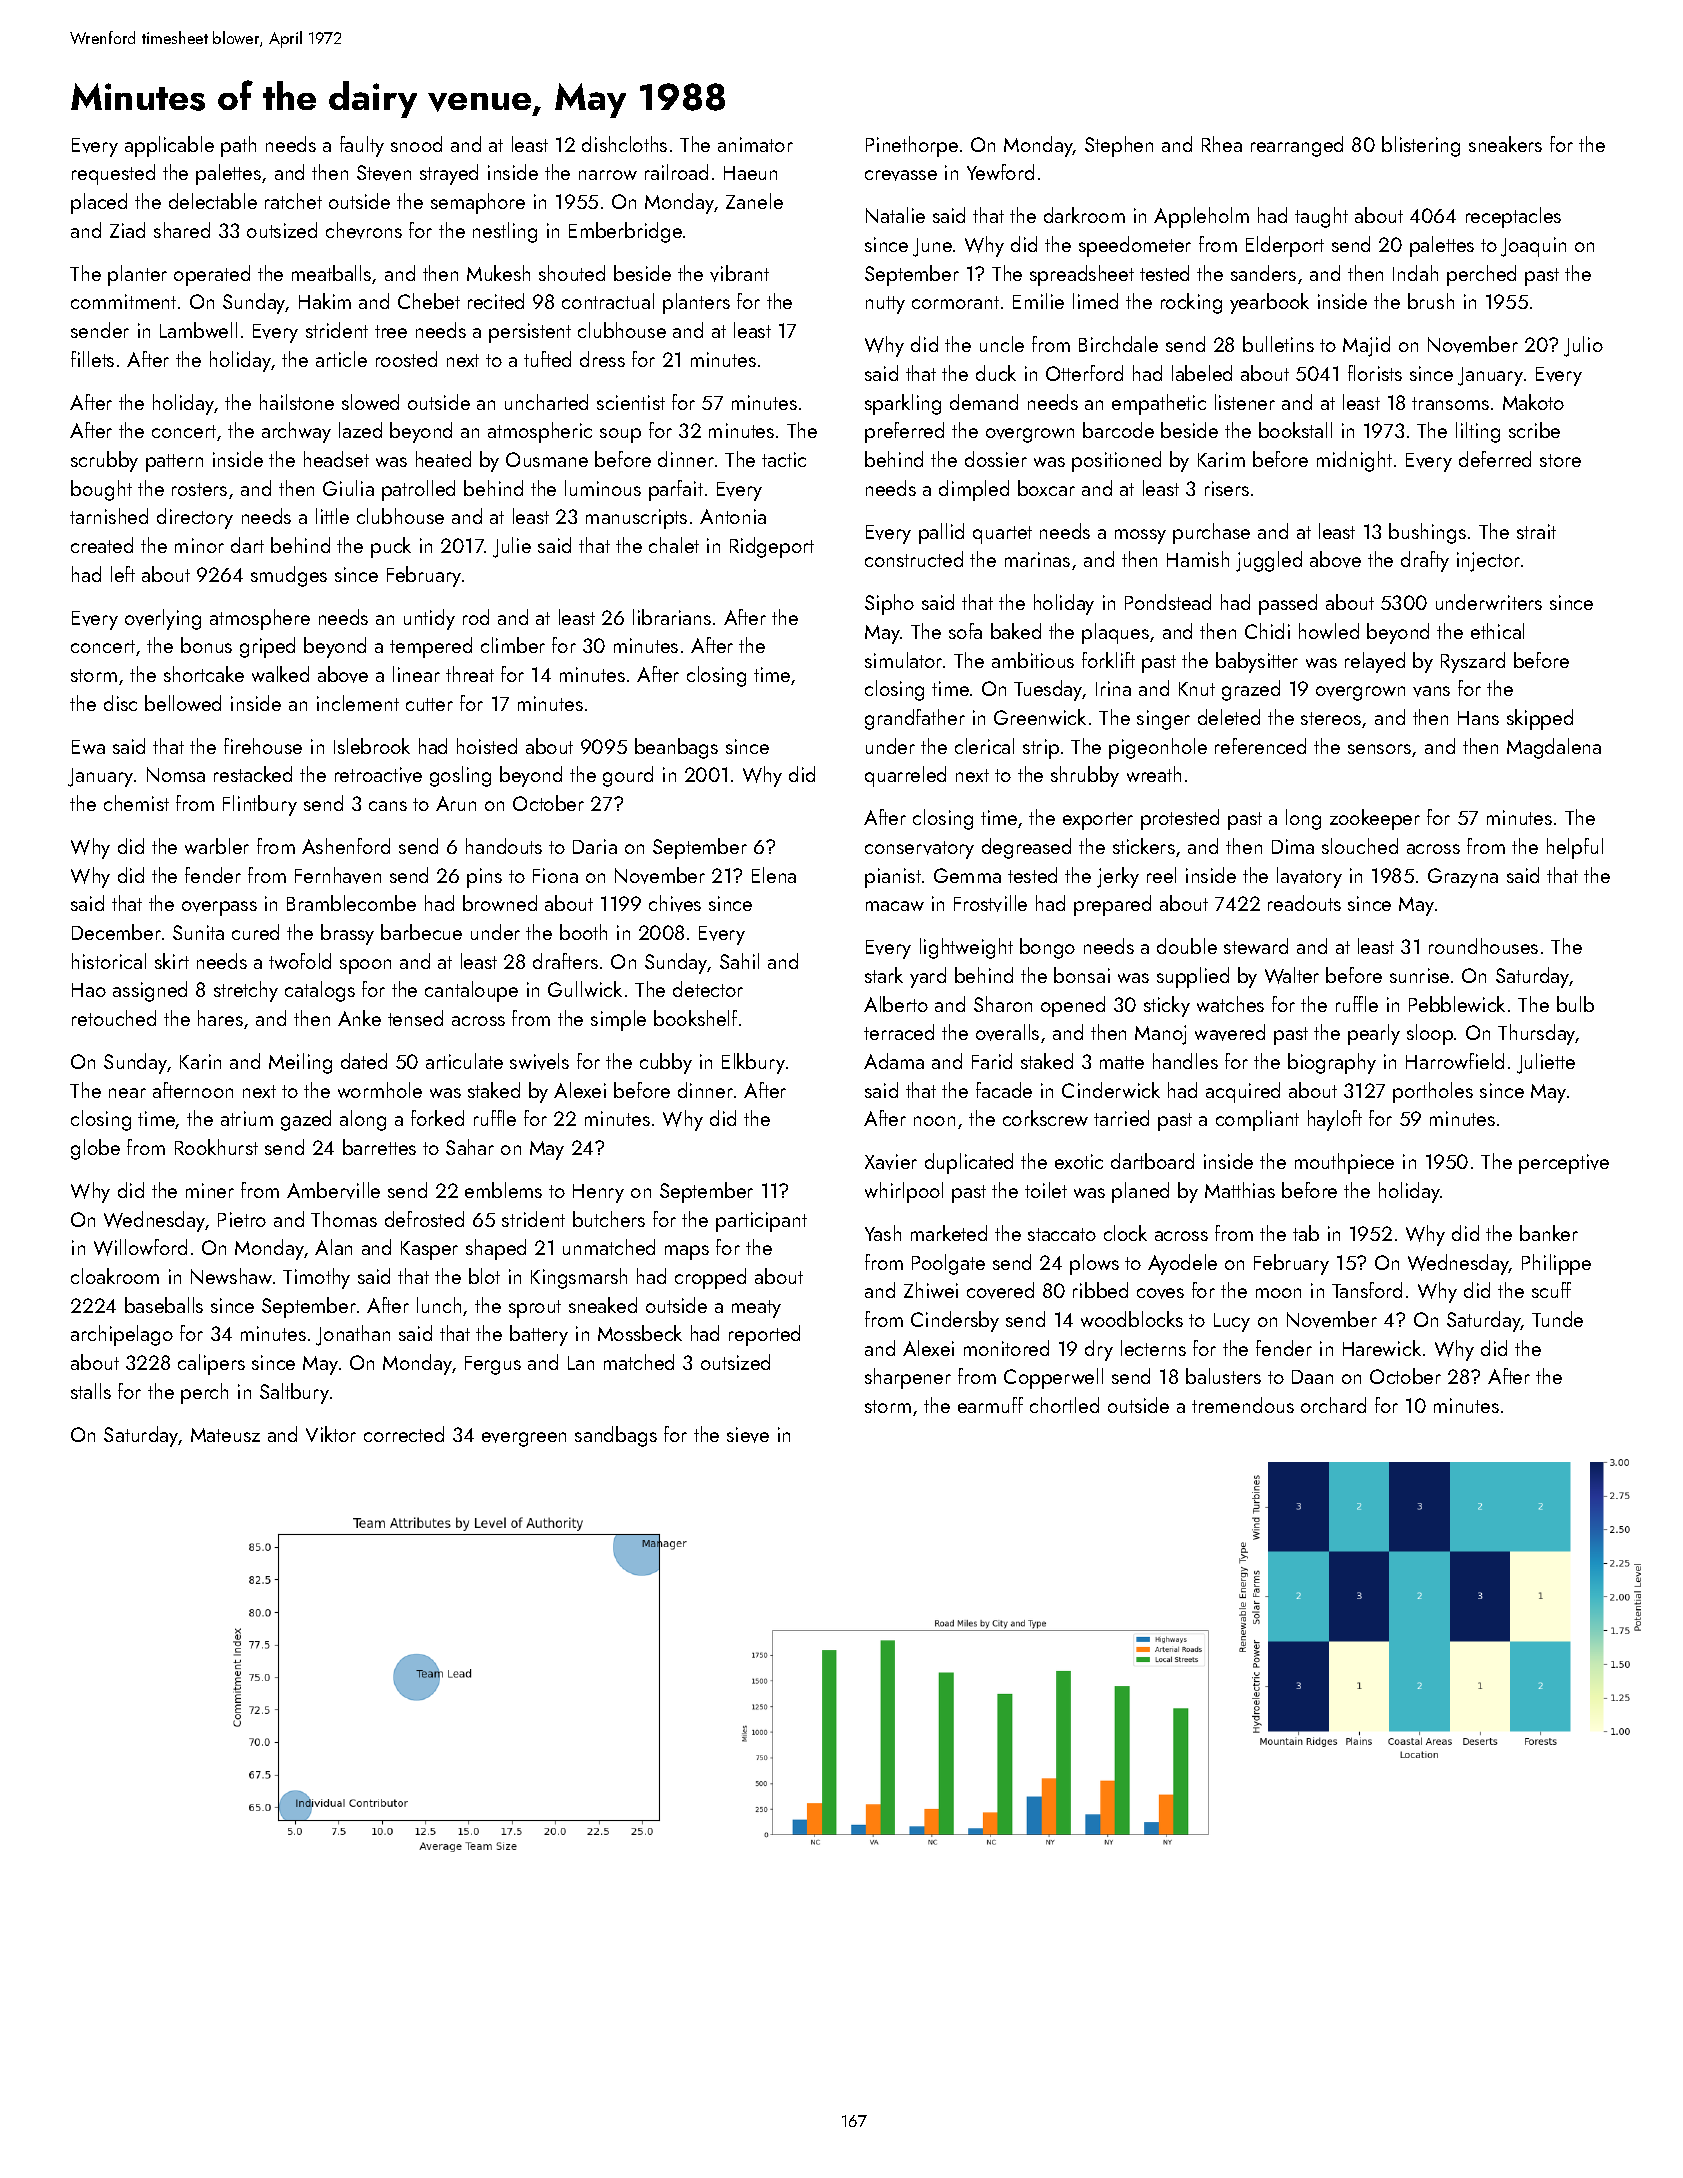 The image size is (1683, 2178). Describe the element at coordinates (120, 703) in the screenshot. I see `disc` at that location.
